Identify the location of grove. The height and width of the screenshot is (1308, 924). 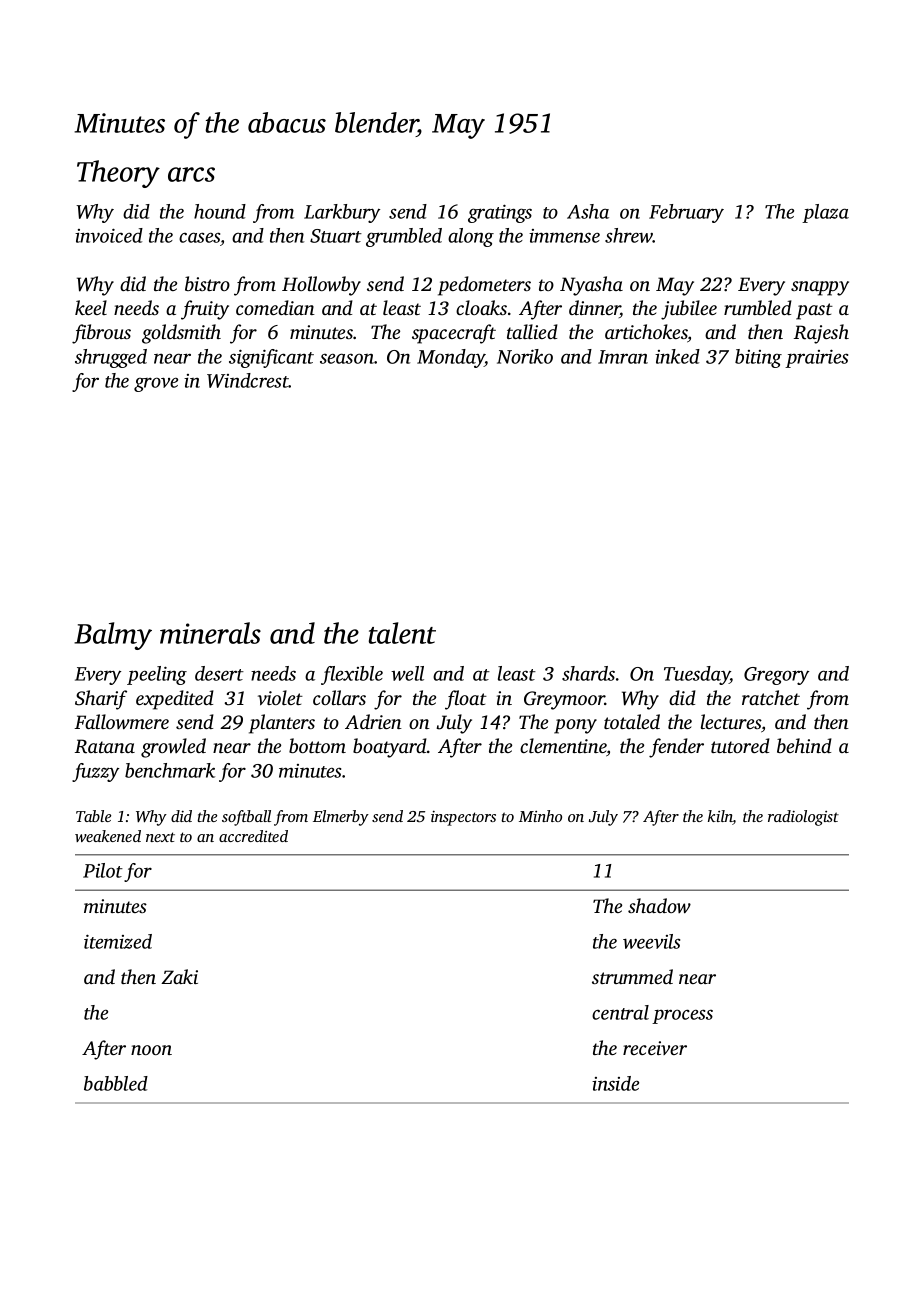
(156, 384).
